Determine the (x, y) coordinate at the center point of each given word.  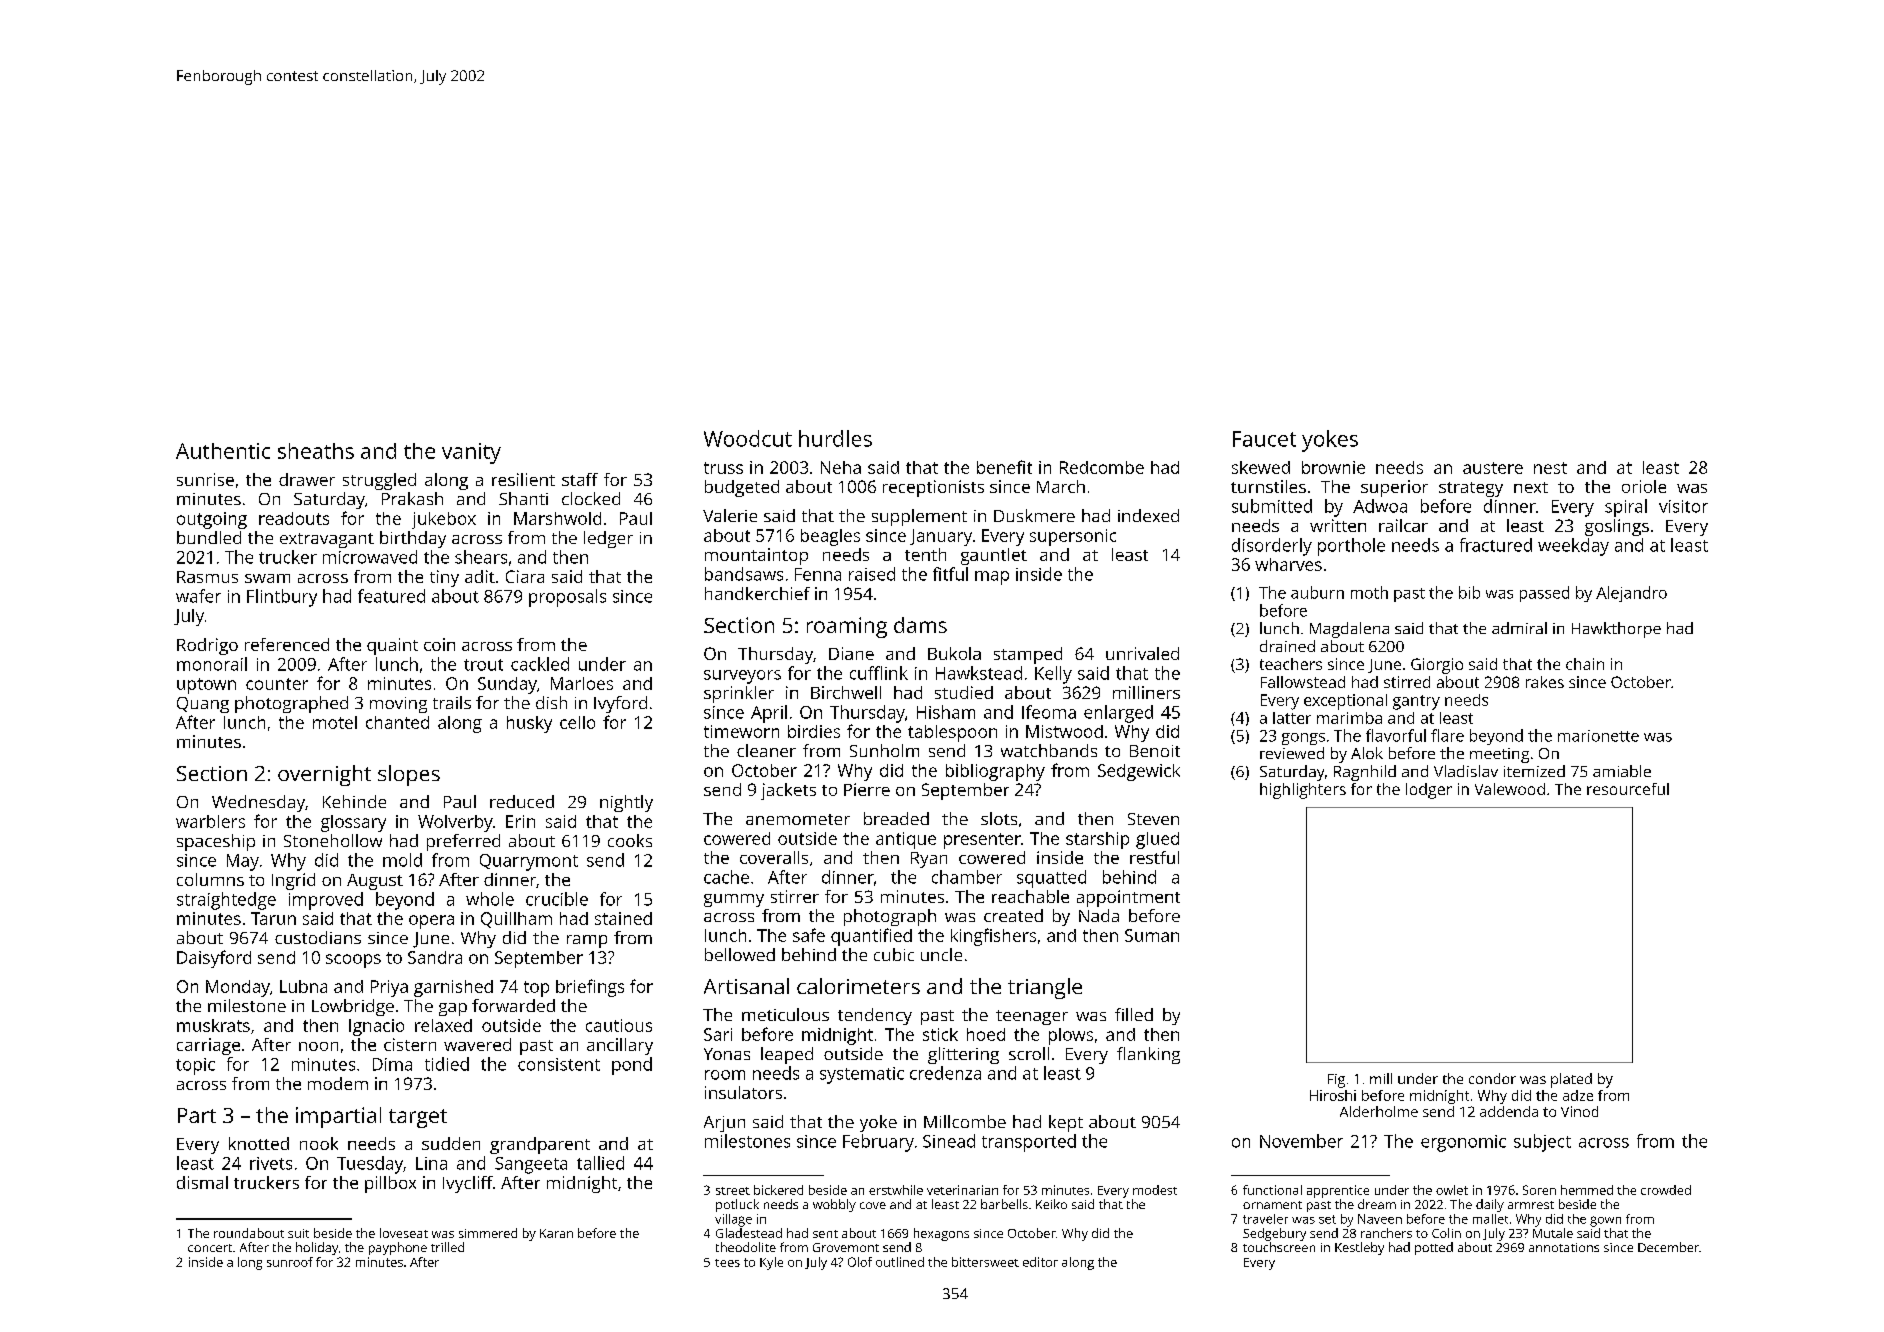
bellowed (740, 954)
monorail (212, 664)
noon (318, 1046)
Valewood (1510, 789)
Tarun (273, 918)
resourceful (1628, 789)
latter (1292, 718)
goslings (1617, 527)
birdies (814, 731)
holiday (317, 1248)
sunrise (205, 479)
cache (726, 877)
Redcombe (1102, 467)
